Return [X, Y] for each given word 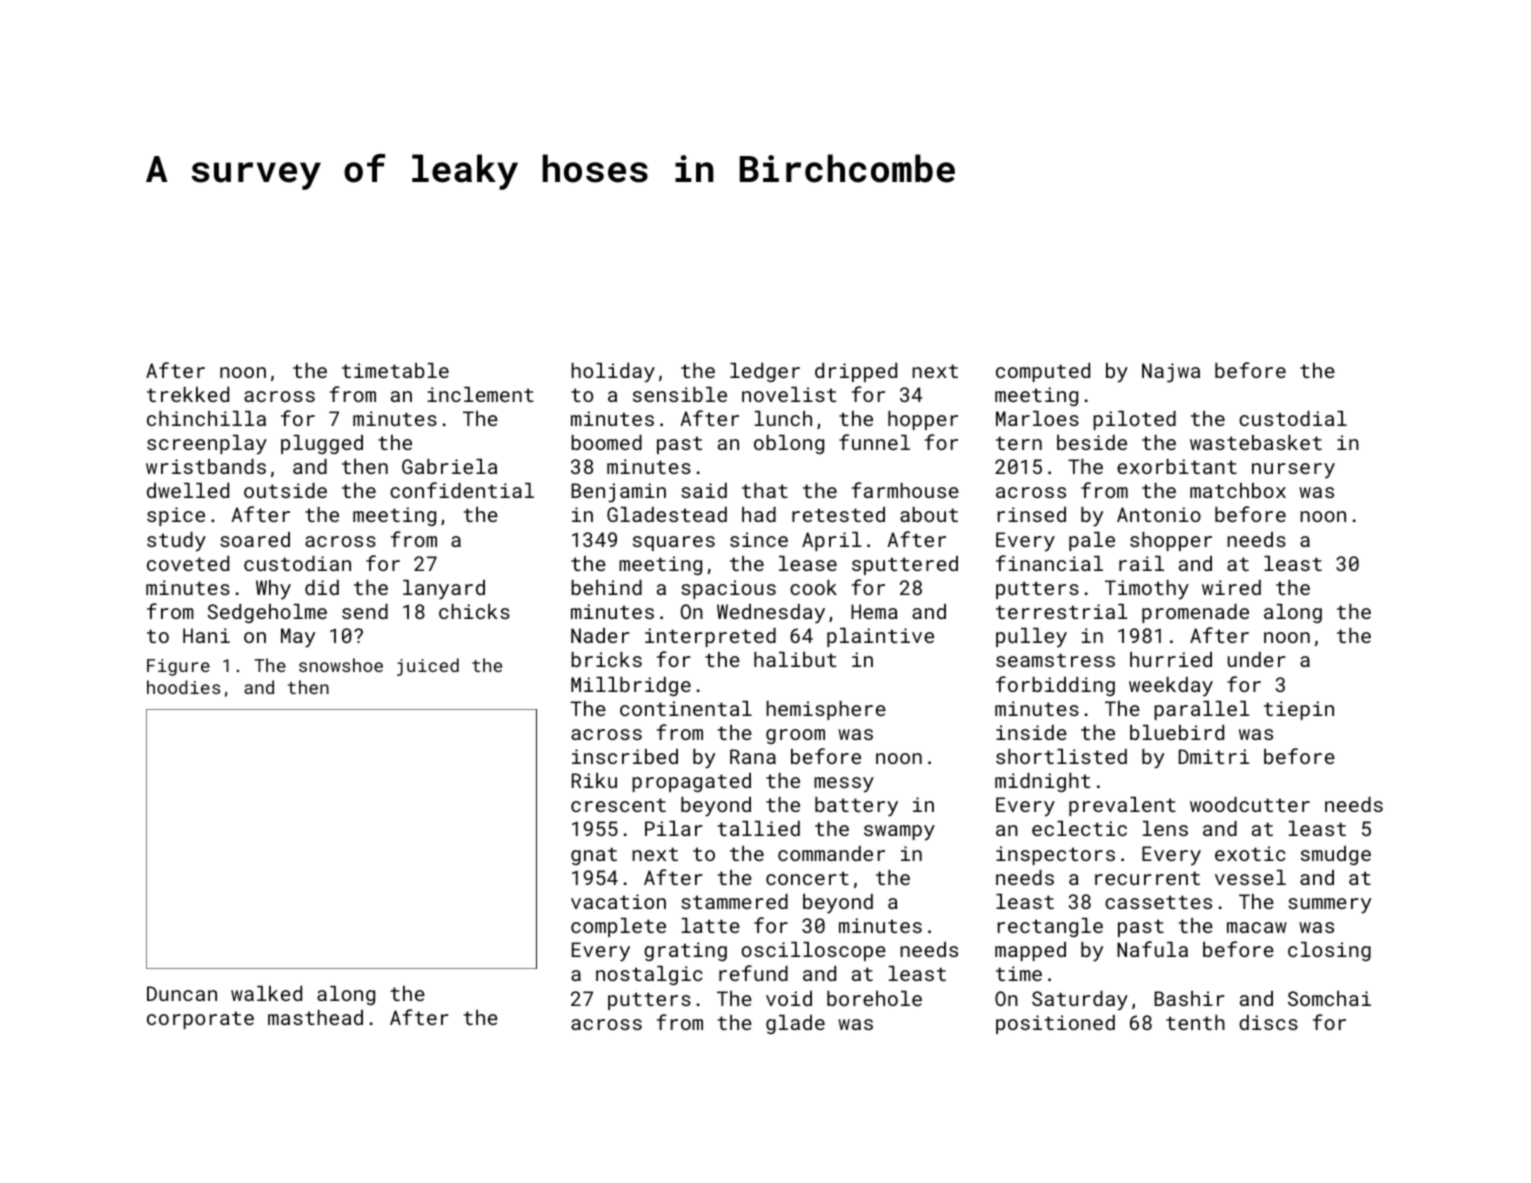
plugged [322, 444]
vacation [618, 901]
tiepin [1299, 710]
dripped [856, 372]
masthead [315, 1017]
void [789, 998]
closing [1329, 951]
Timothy [1147, 590]
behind [606, 587]
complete [618, 927]
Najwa [1171, 373]
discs [1268, 1022]
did [322, 587]
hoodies [183, 687]
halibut [795, 659]
